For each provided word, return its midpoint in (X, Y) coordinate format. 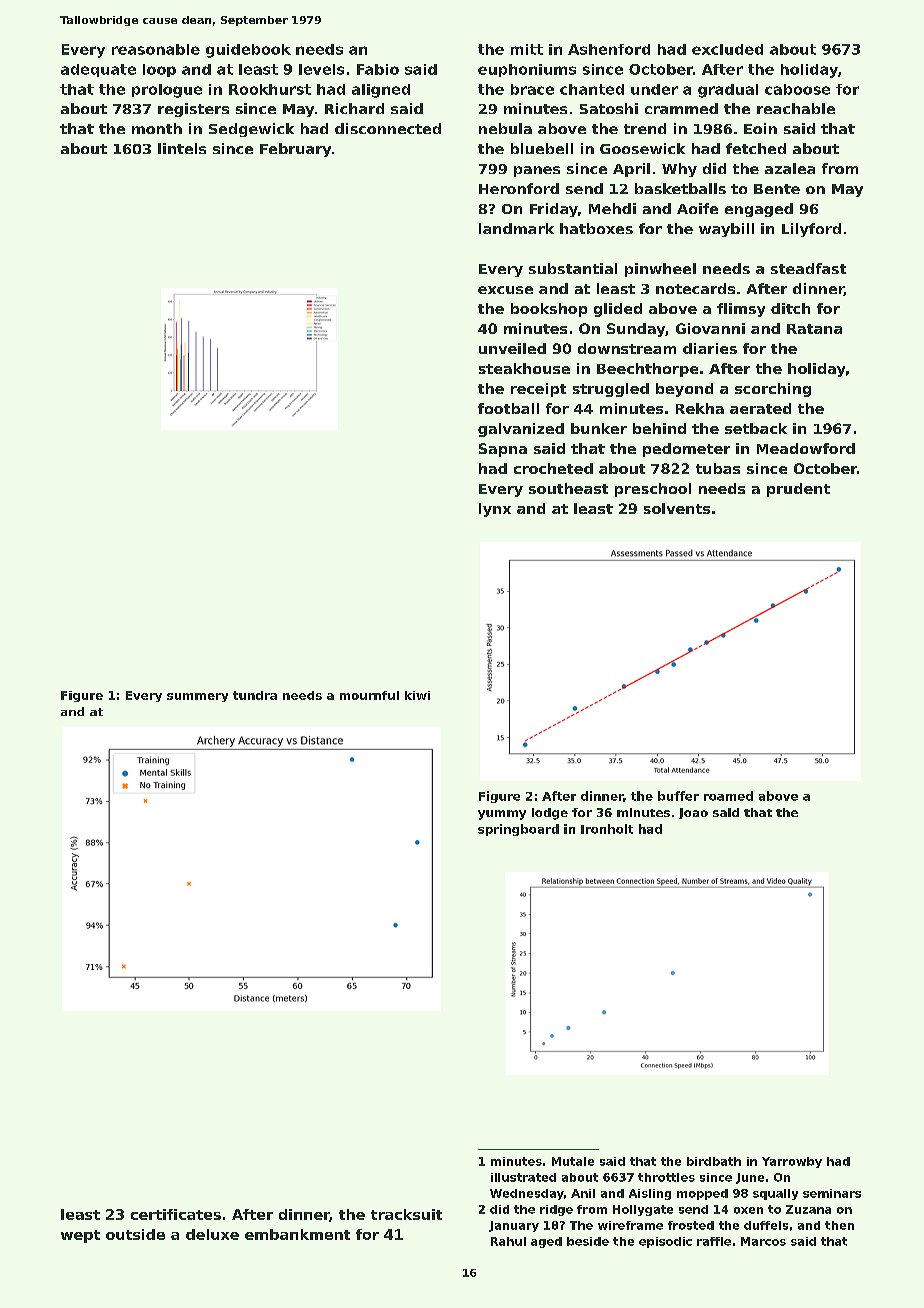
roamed (728, 796)
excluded (727, 49)
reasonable (156, 49)
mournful (369, 695)
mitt (527, 49)
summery (197, 697)
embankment (297, 1234)
